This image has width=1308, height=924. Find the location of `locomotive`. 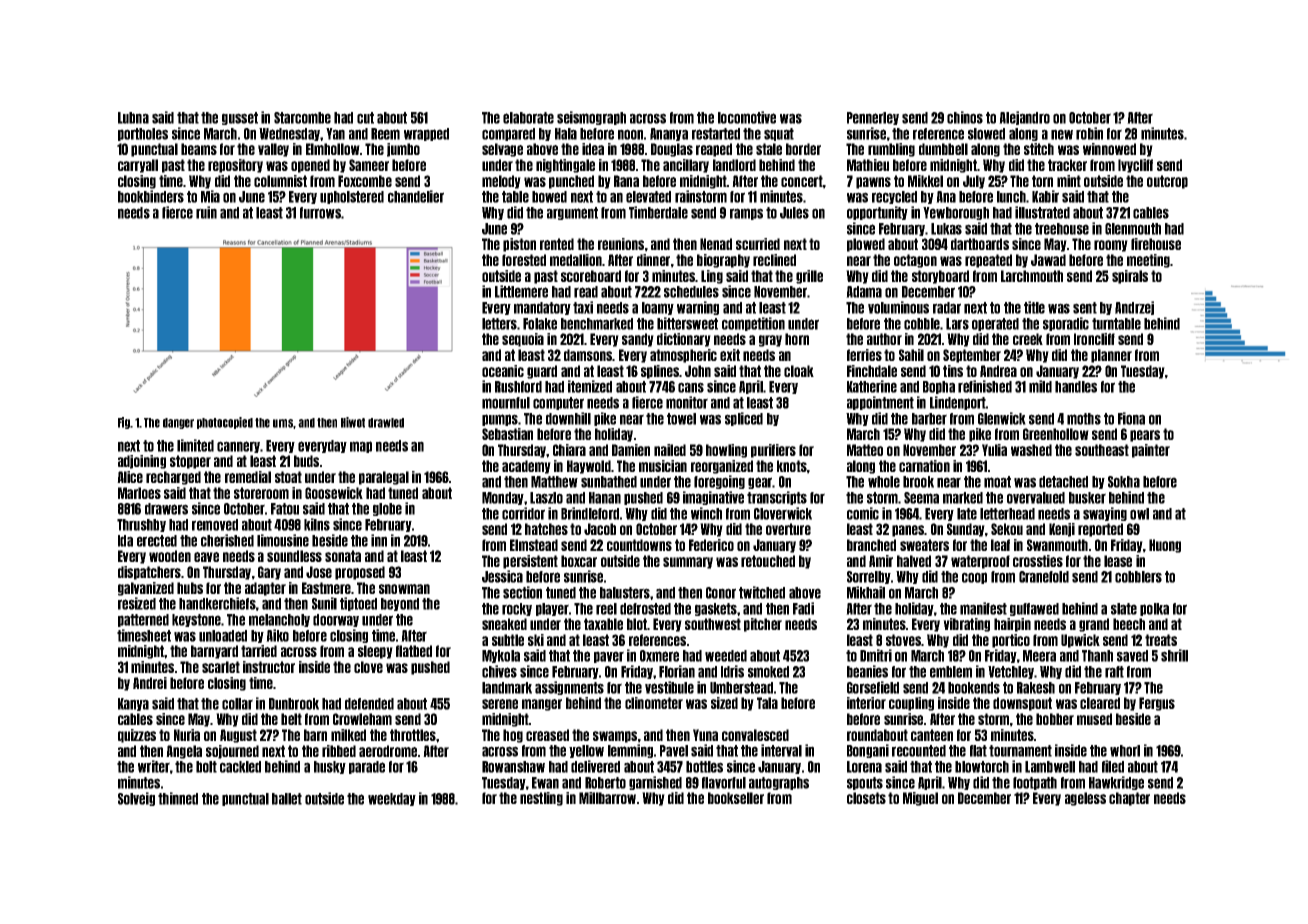

locomotive is located at coordinates (747, 117).
